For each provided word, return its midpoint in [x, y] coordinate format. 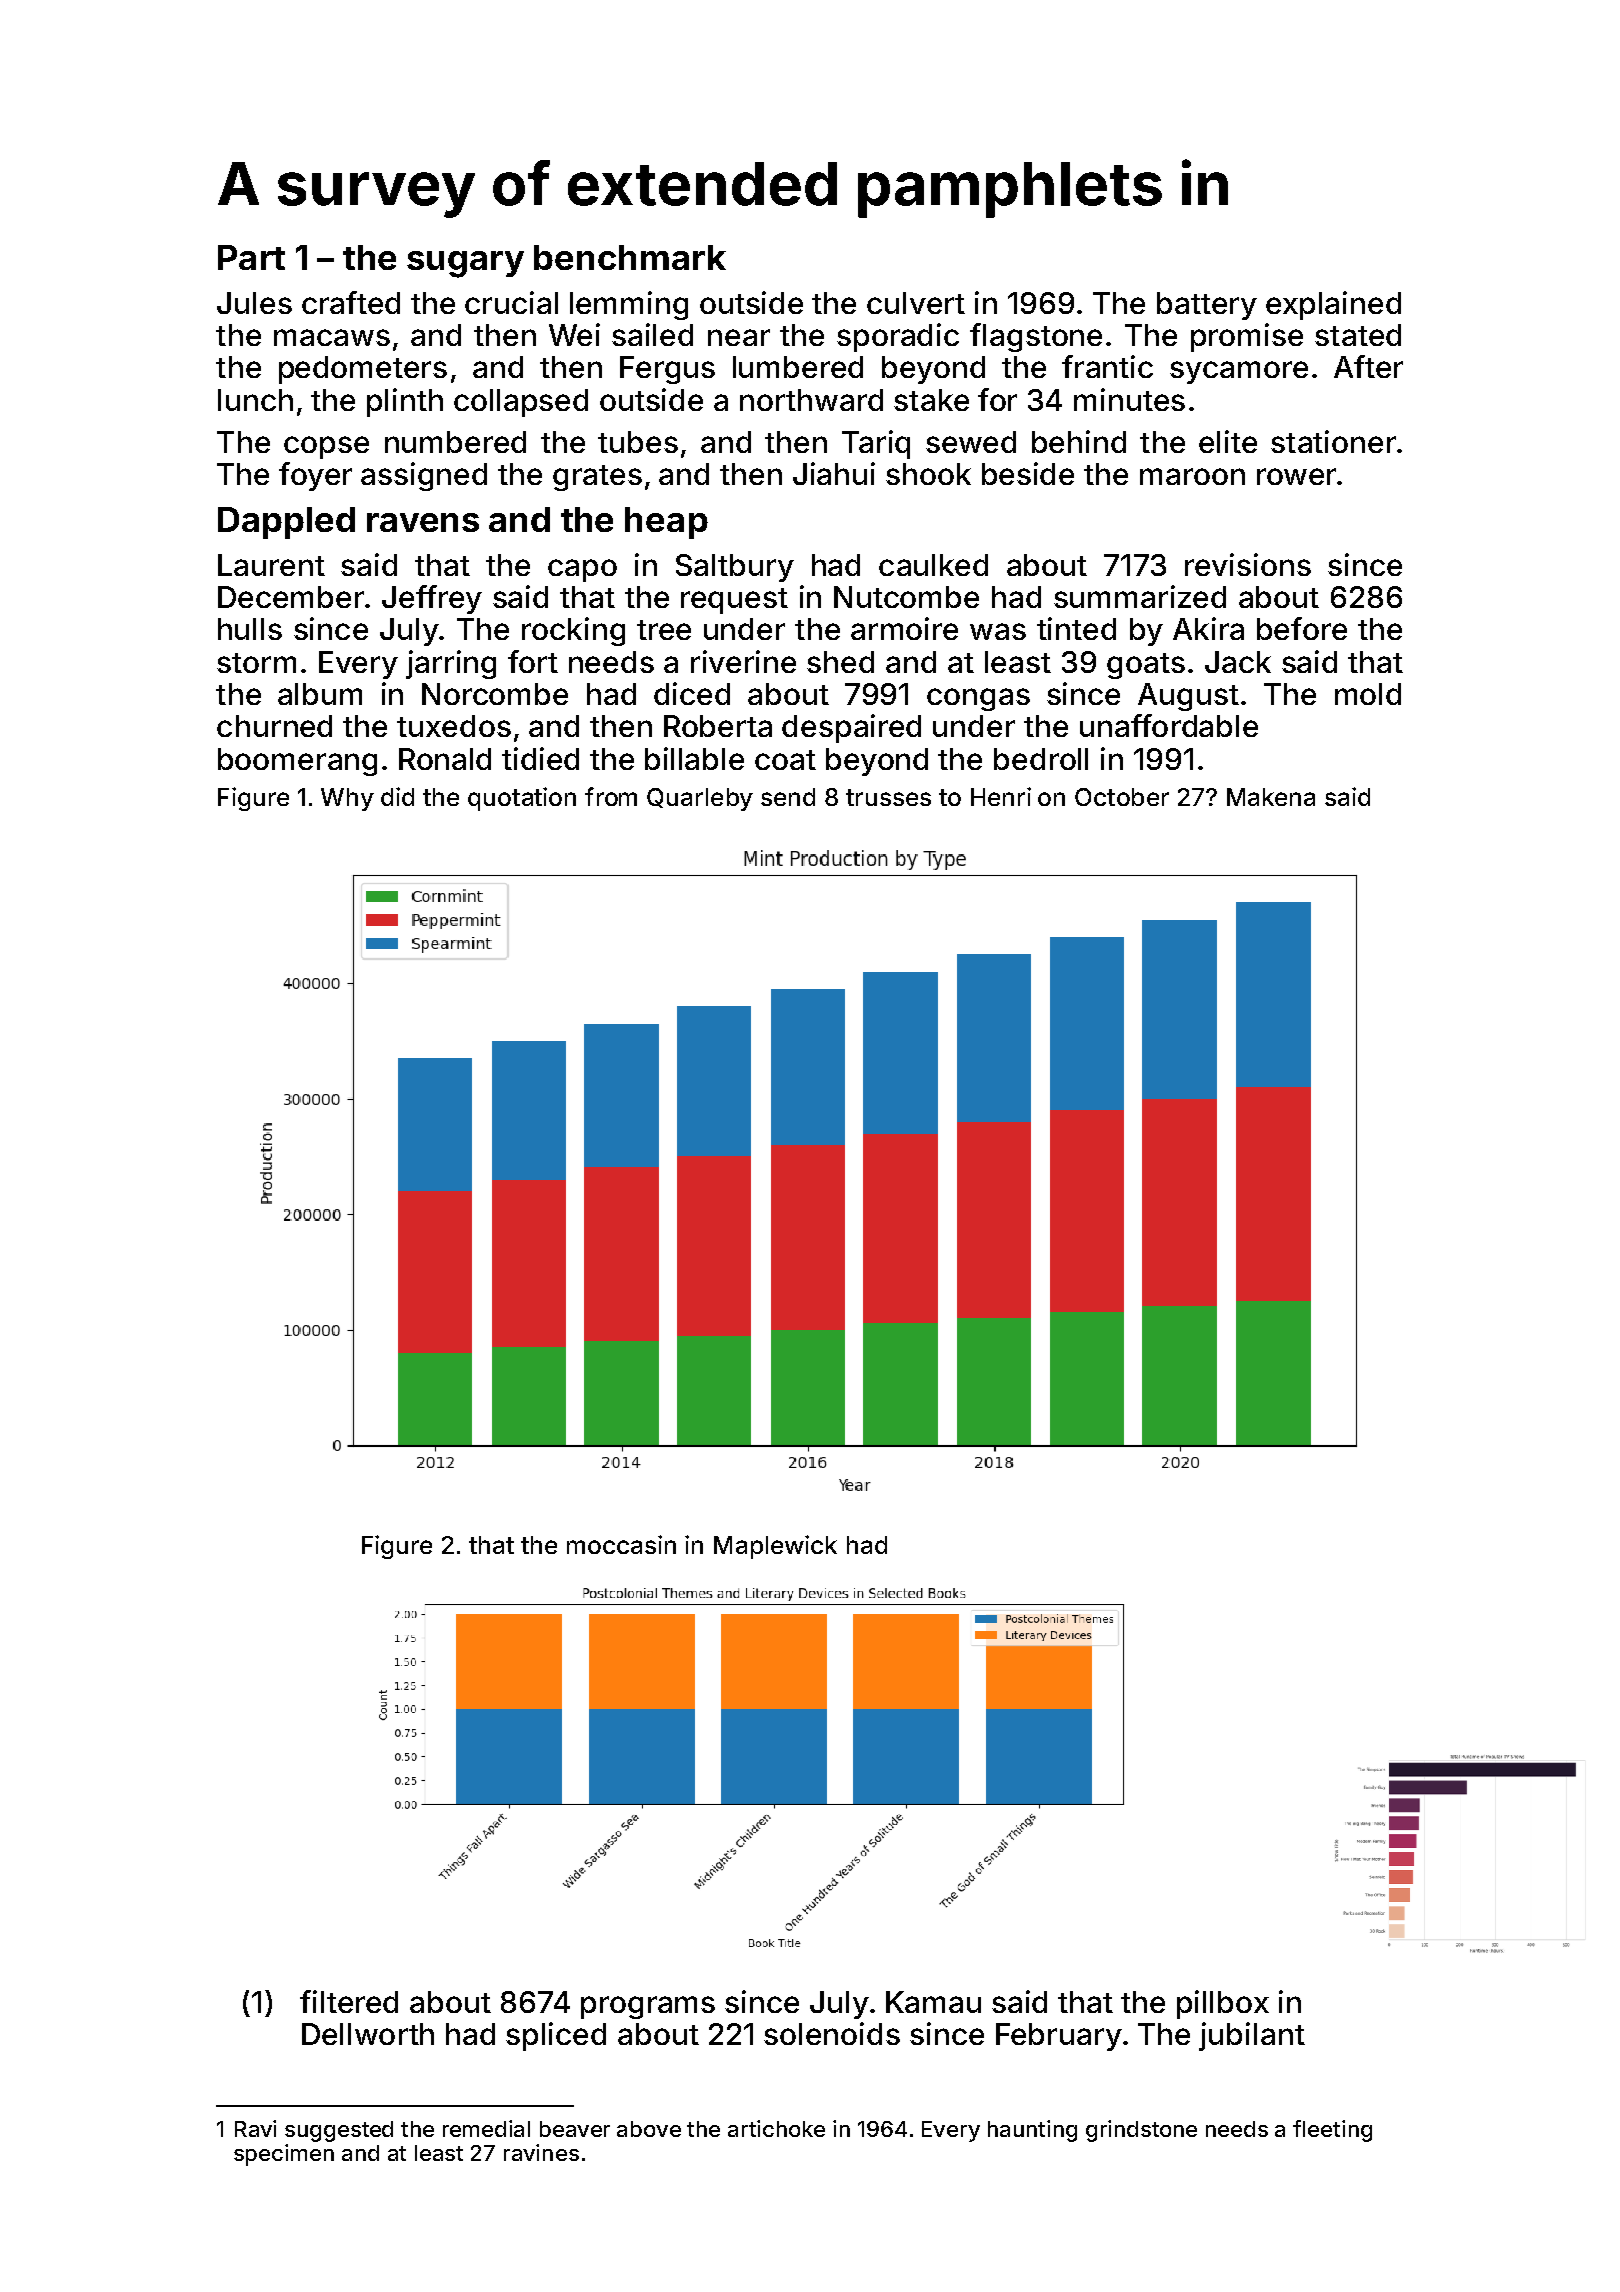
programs [648, 2007]
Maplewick [775, 1547]
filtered [349, 2001]
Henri [1001, 796]
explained [1333, 305]
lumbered [798, 367]
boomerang [297, 762]
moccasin [621, 1544]
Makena [1271, 797]
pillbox [1223, 2004]
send [788, 797]
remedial [486, 2128]
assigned [424, 476]
